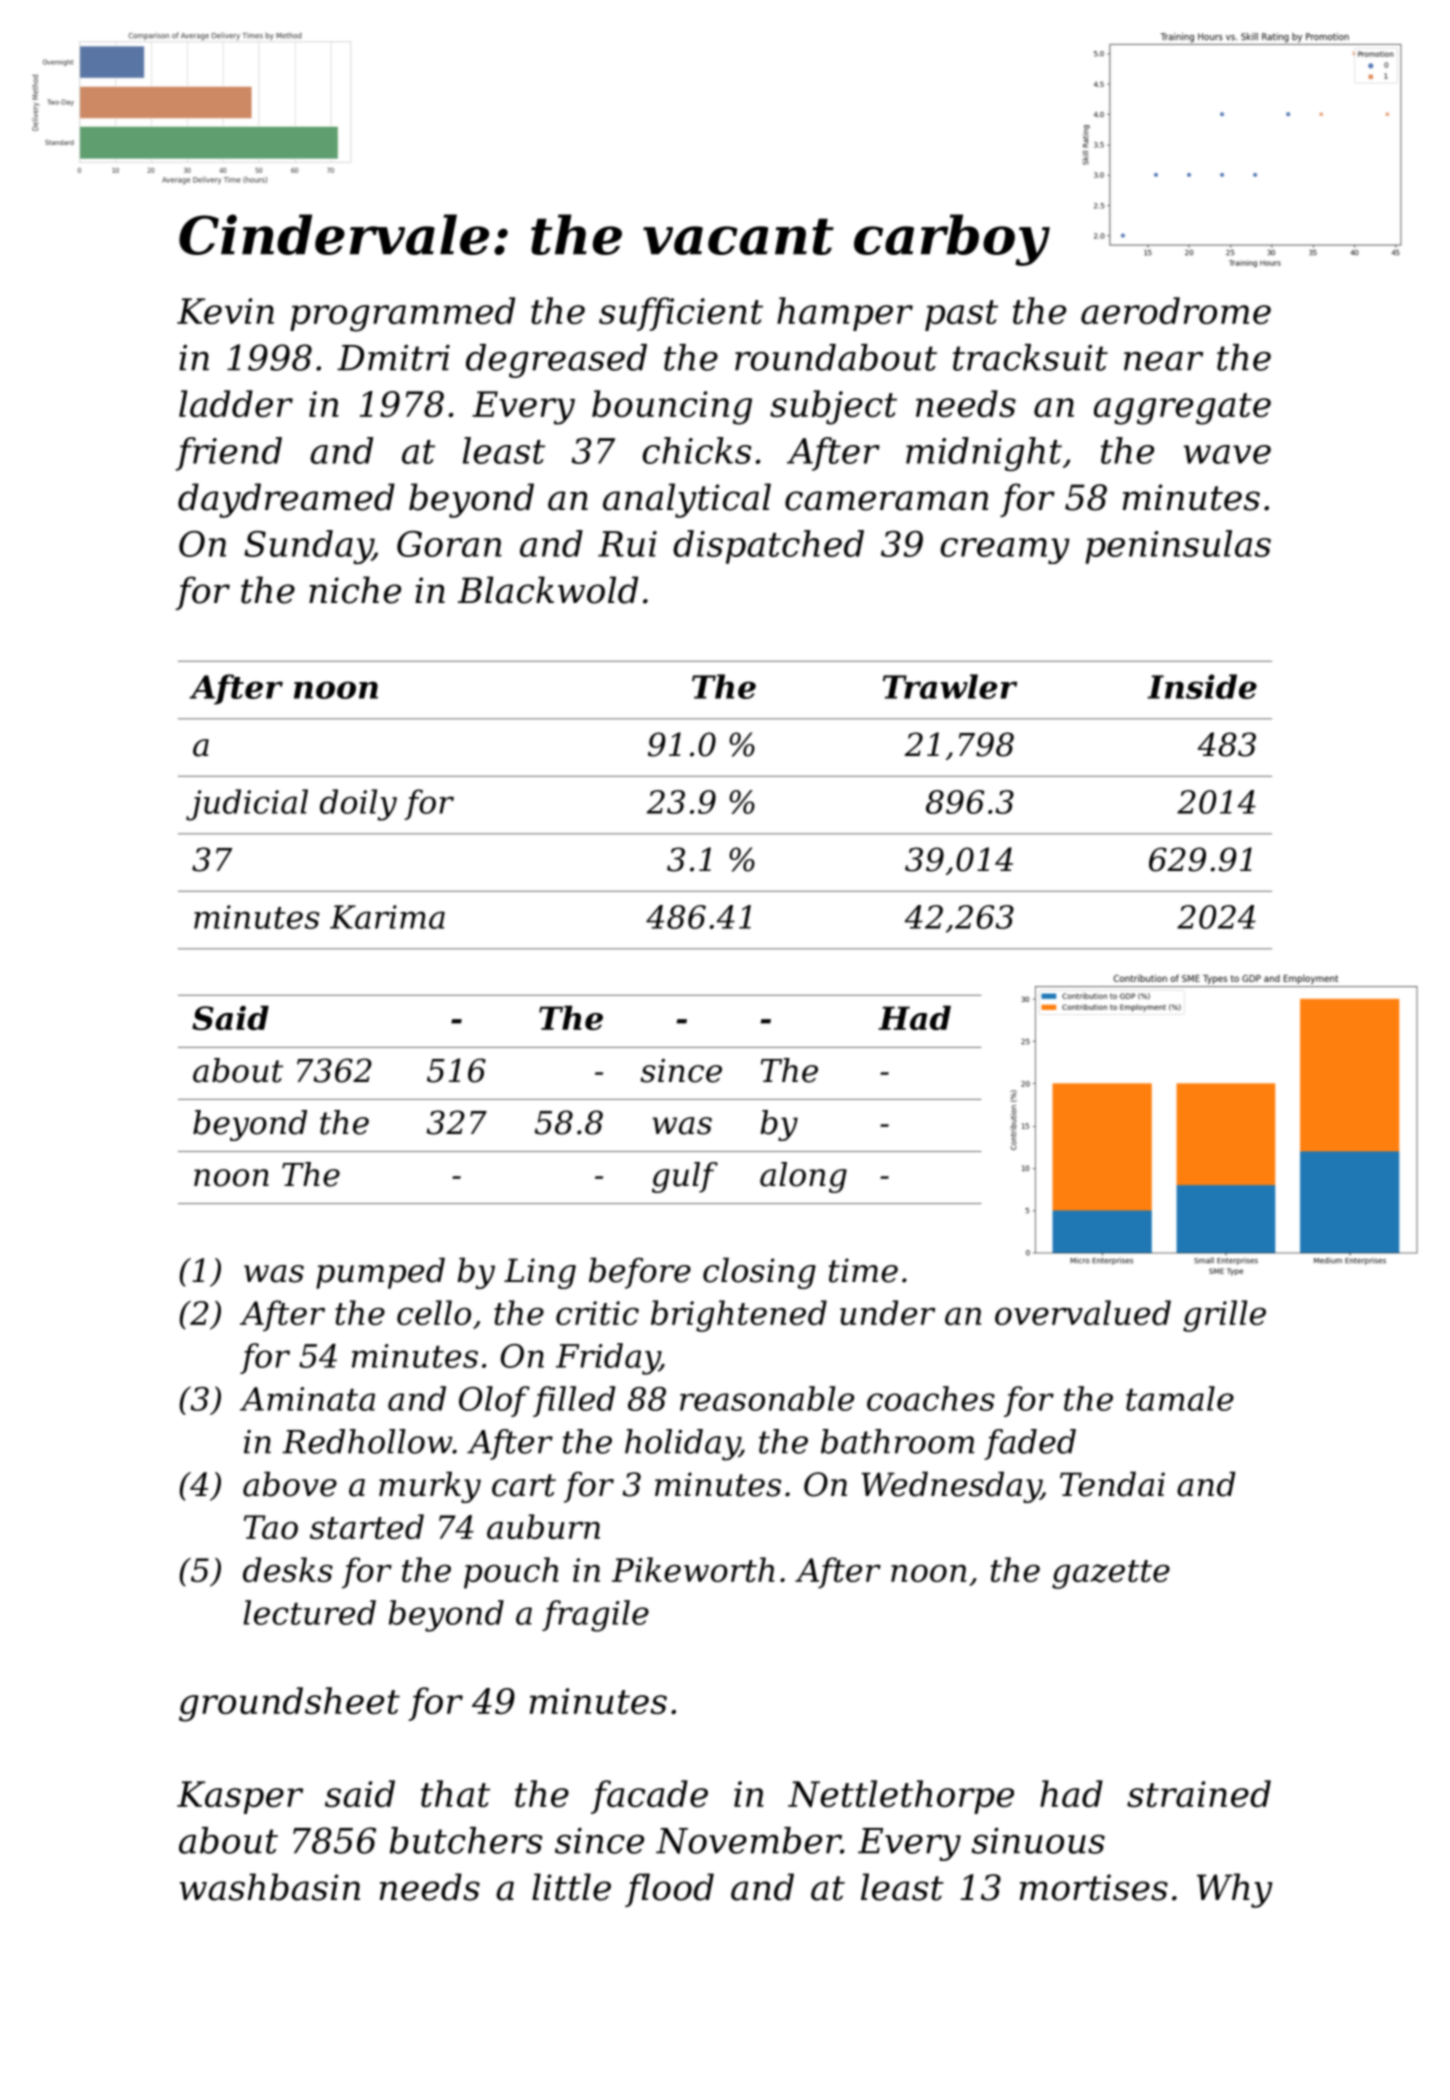 Image resolution: width=1450 pixels, height=2100 pixels. What do you see at coordinates (931, 1398) in the page?
I see `coaches` at bounding box center [931, 1398].
